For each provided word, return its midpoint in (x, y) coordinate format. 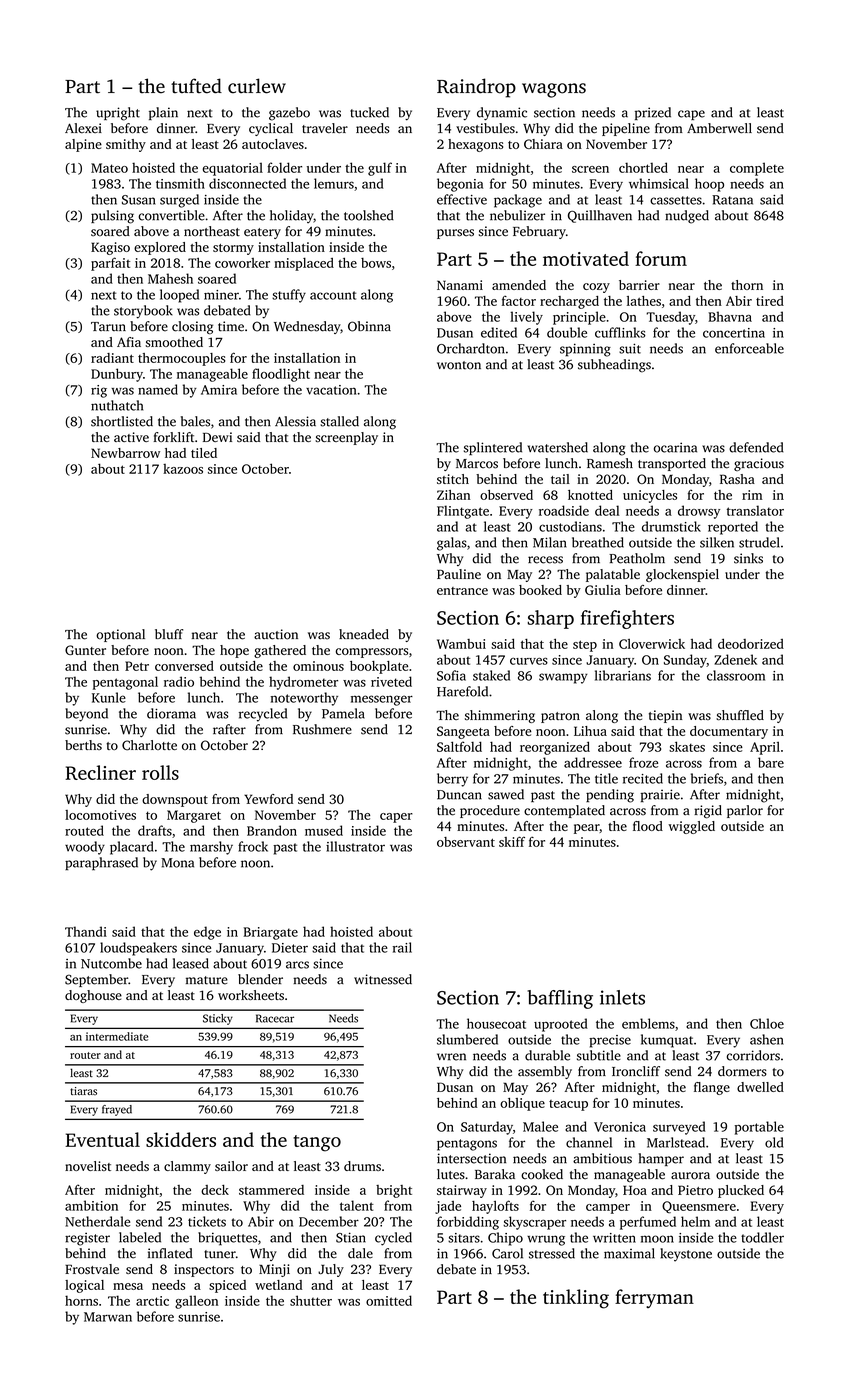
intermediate (117, 1036)
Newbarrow (125, 453)
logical (84, 1286)
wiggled (691, 827)
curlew (257, 86)
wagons (554, 90)
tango (317, 1143)
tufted (196, 86)
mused (324, 830)
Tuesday (670, 318)
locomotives (100, 815)
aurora (690, 1176)
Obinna (369, 326)
